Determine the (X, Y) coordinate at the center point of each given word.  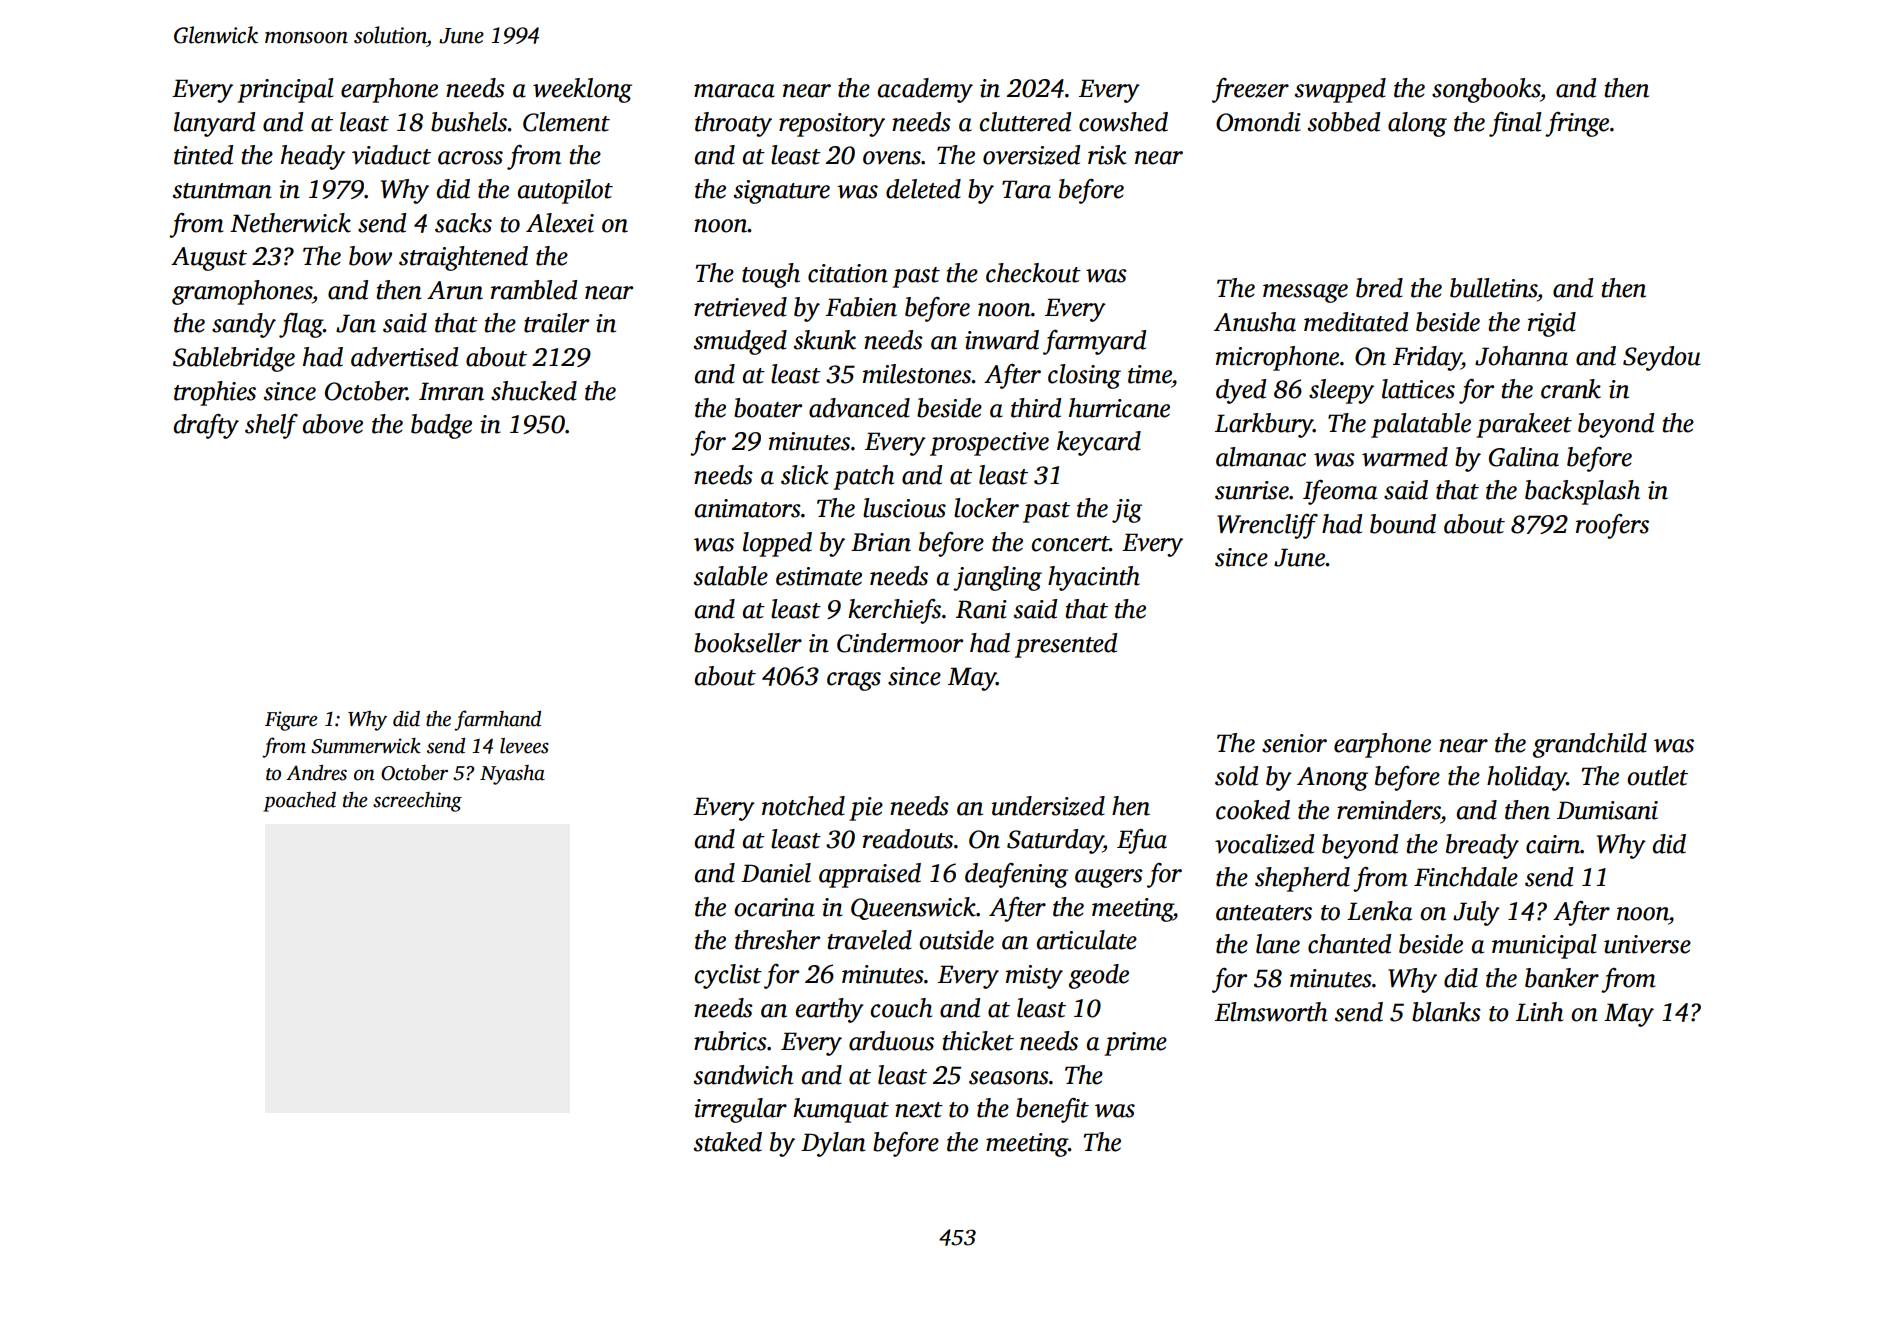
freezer (1250, 90)
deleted (923, 189)
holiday (1527, 778)
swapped (1340, 90)
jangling (997, 578)
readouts (908, 839)
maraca (734, 91)
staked (728, 1142)
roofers (1612, 526)
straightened (463, 258)
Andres (316, 773)
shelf (271, 426)
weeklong (582, 90)
